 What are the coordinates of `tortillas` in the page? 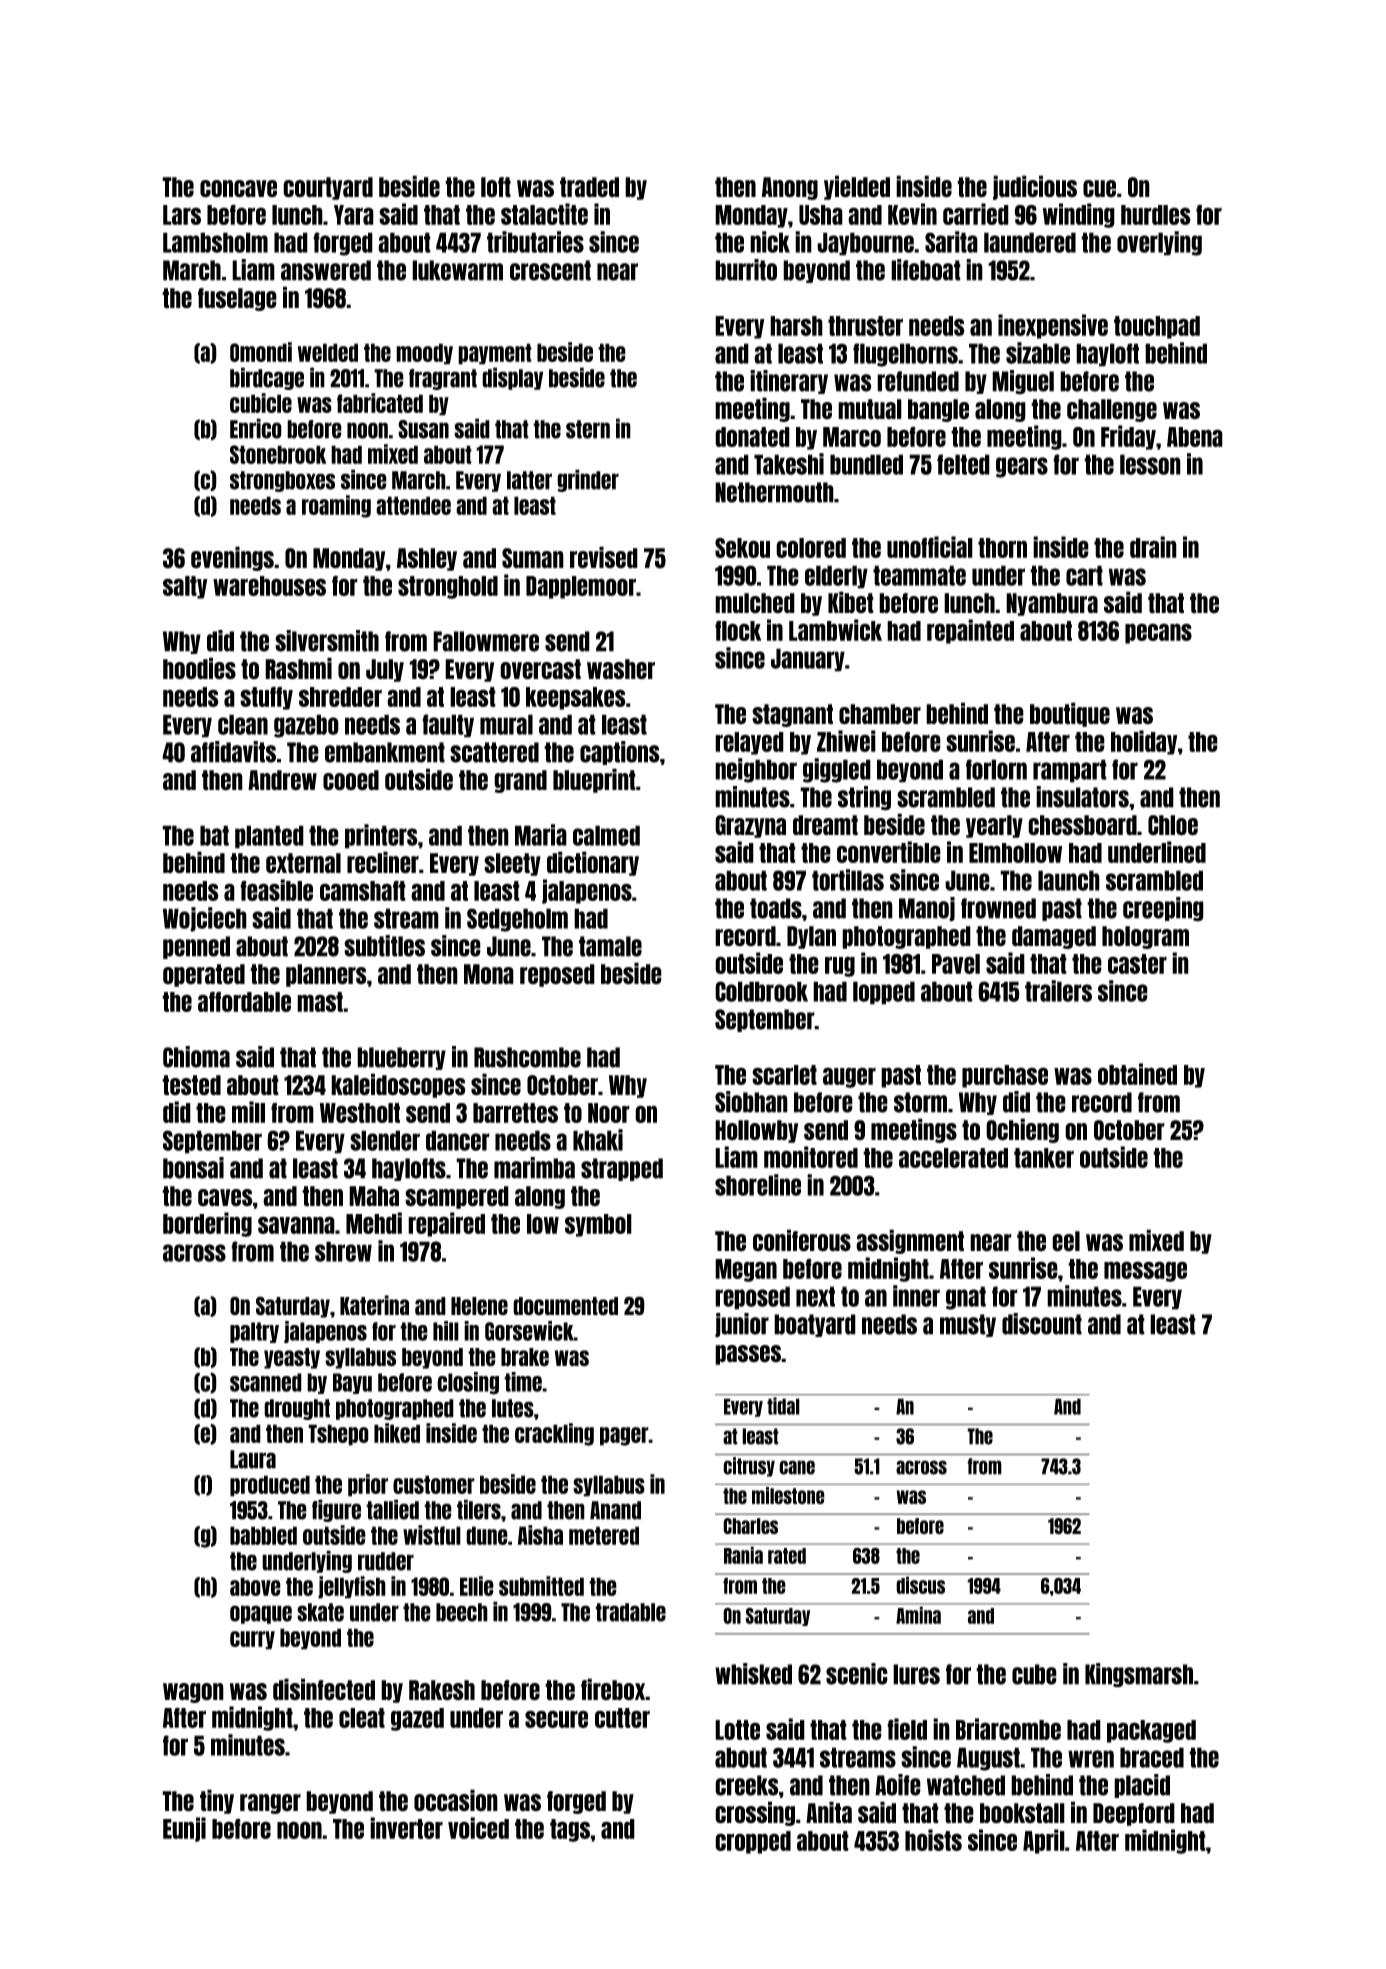 It's located at (848, 880).
